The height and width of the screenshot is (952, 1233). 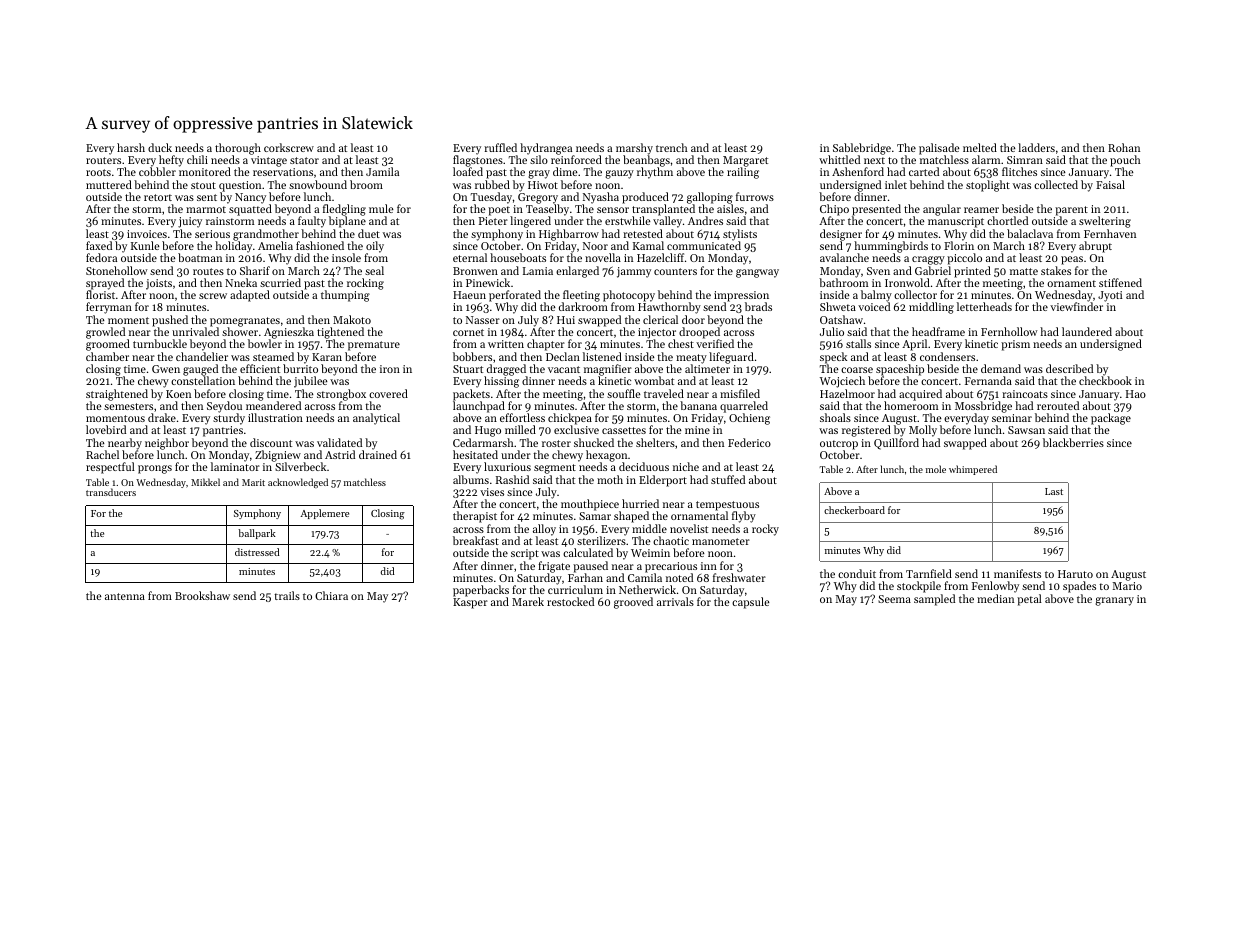 I want to click on trench, so click(x=672, y=147).
